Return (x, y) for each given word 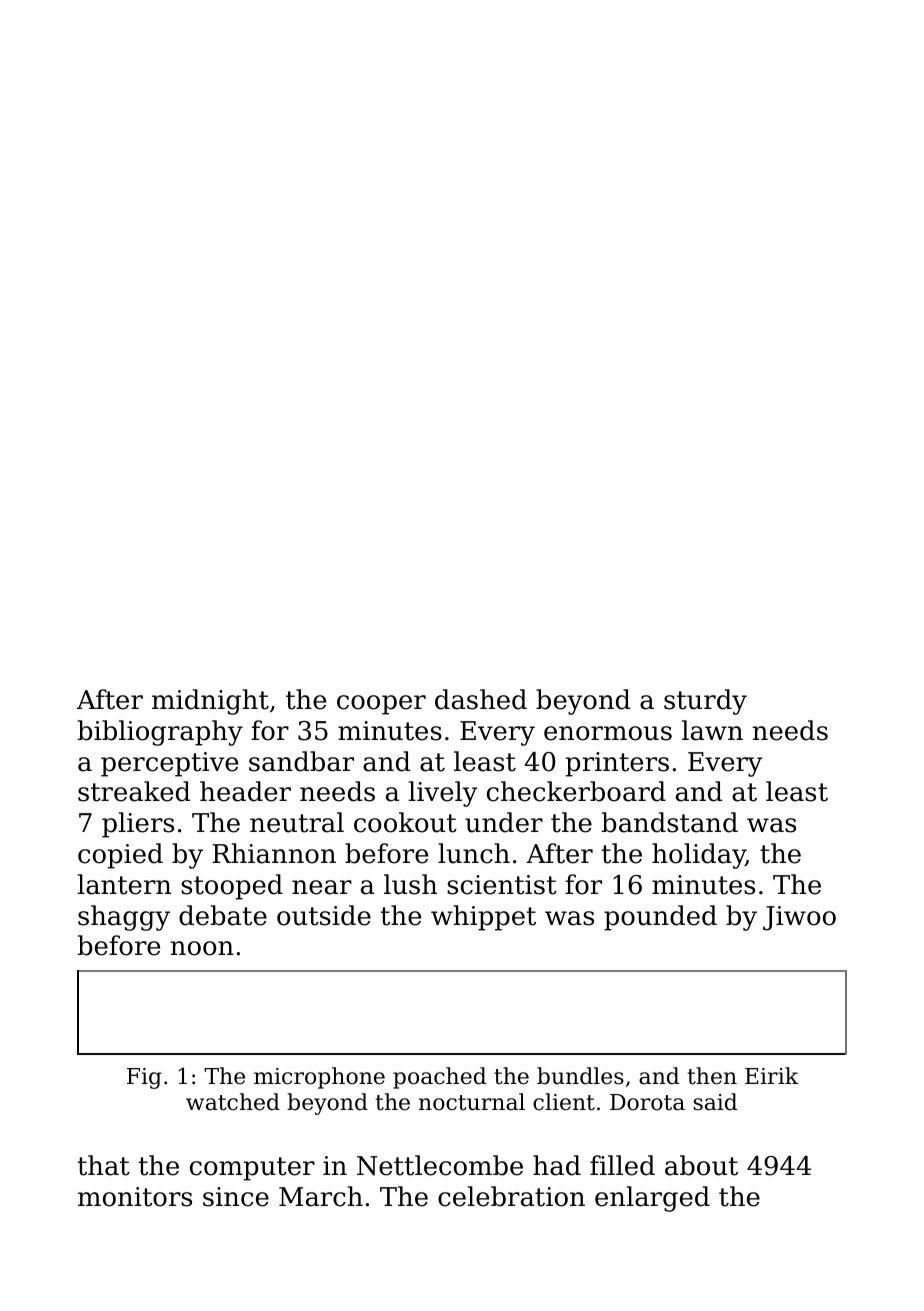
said (715, 1102)
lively (443, 794)
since (236, 1197)
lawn (712, 730)
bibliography (160, 733)
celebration (511, 1196)
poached (439, 1078)
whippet (483, 918)
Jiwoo (799, 918)
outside (324, 915)
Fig (144, 1078)
